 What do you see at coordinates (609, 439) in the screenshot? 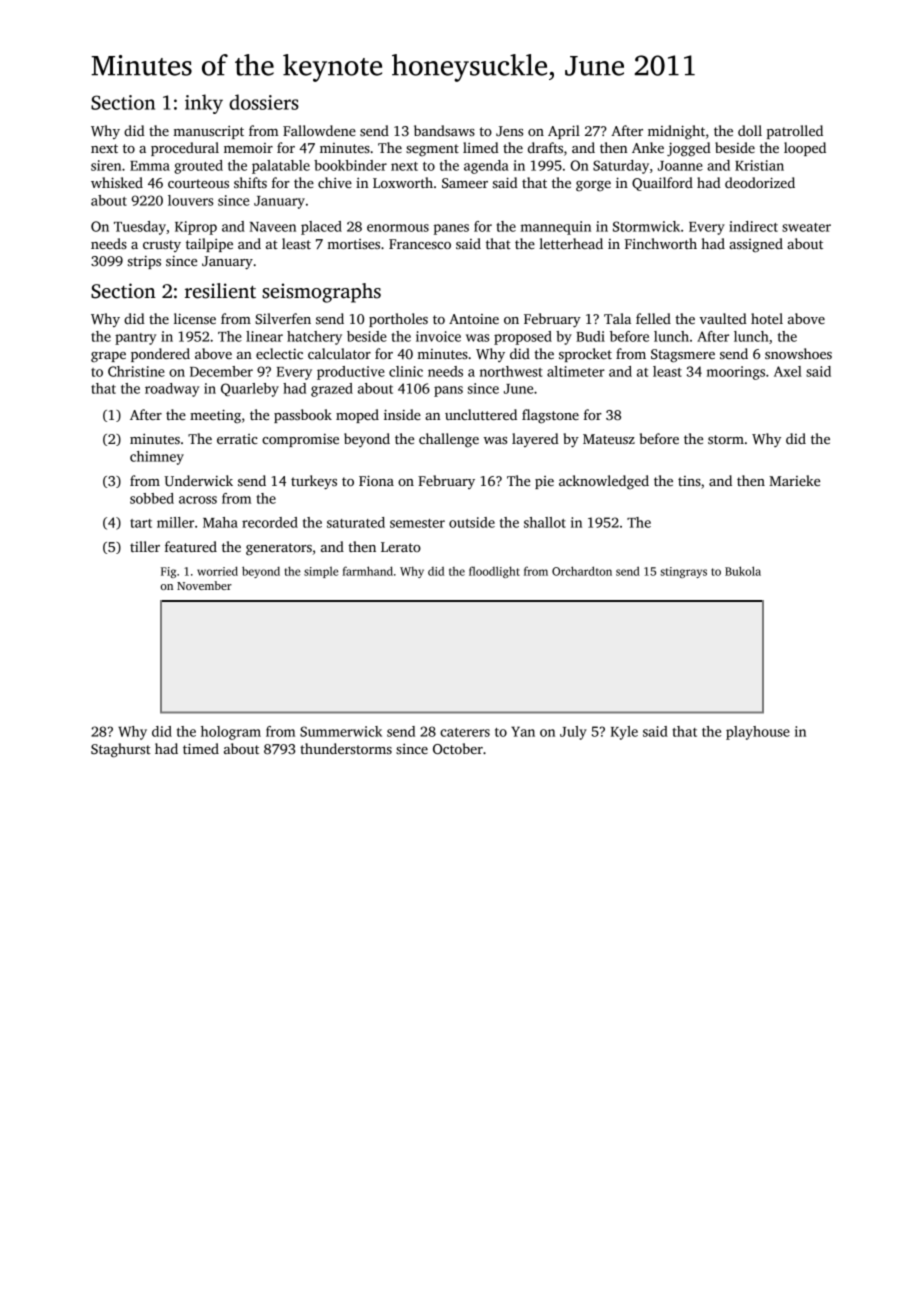
I see `Mateusz` at bounding box center [609, 439].
